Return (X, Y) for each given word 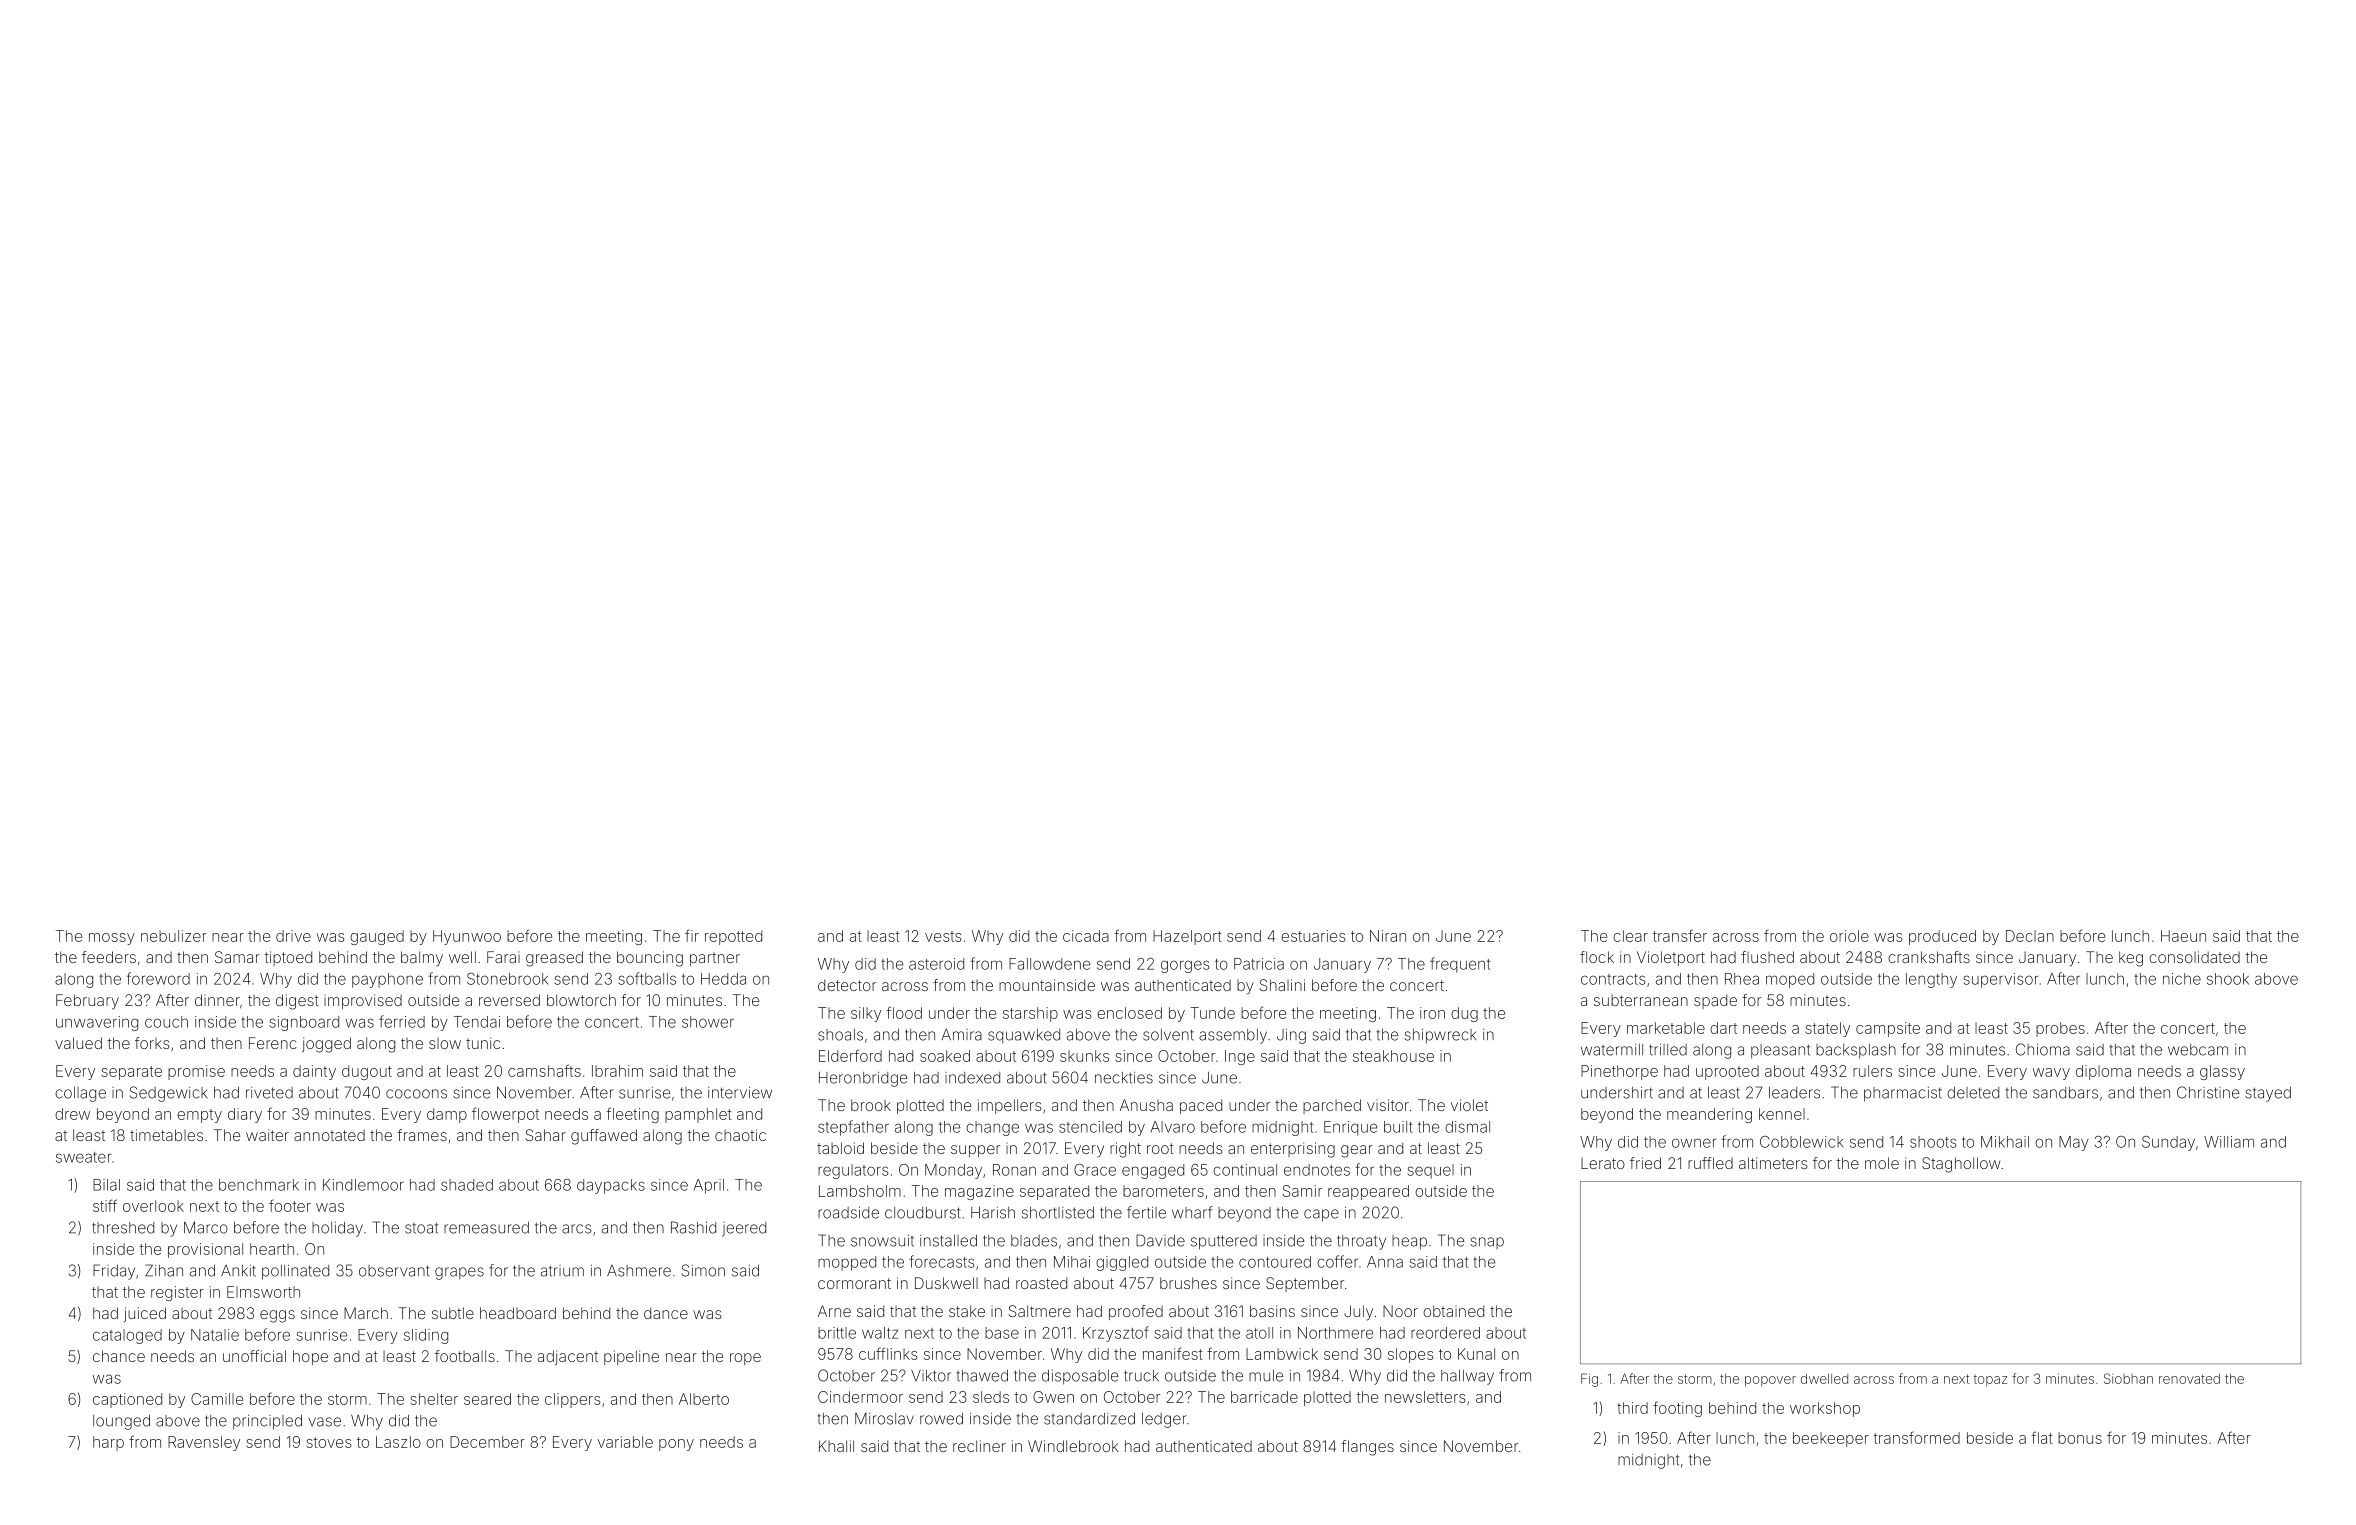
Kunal (1476, 1354)
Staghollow (1961, 1165)
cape (1321, 1215)
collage (80, 1094)
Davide (1160, 1240)
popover (1770, 1381)
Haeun (2183, 936)
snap (1487, 1243)
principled (267, 1422)
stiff (105, 1205)
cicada (1086, 936)
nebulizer (174, 936)
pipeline (631, 1357)
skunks (1084, 1056)
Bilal (106, 1185)
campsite (1888, 1029)
